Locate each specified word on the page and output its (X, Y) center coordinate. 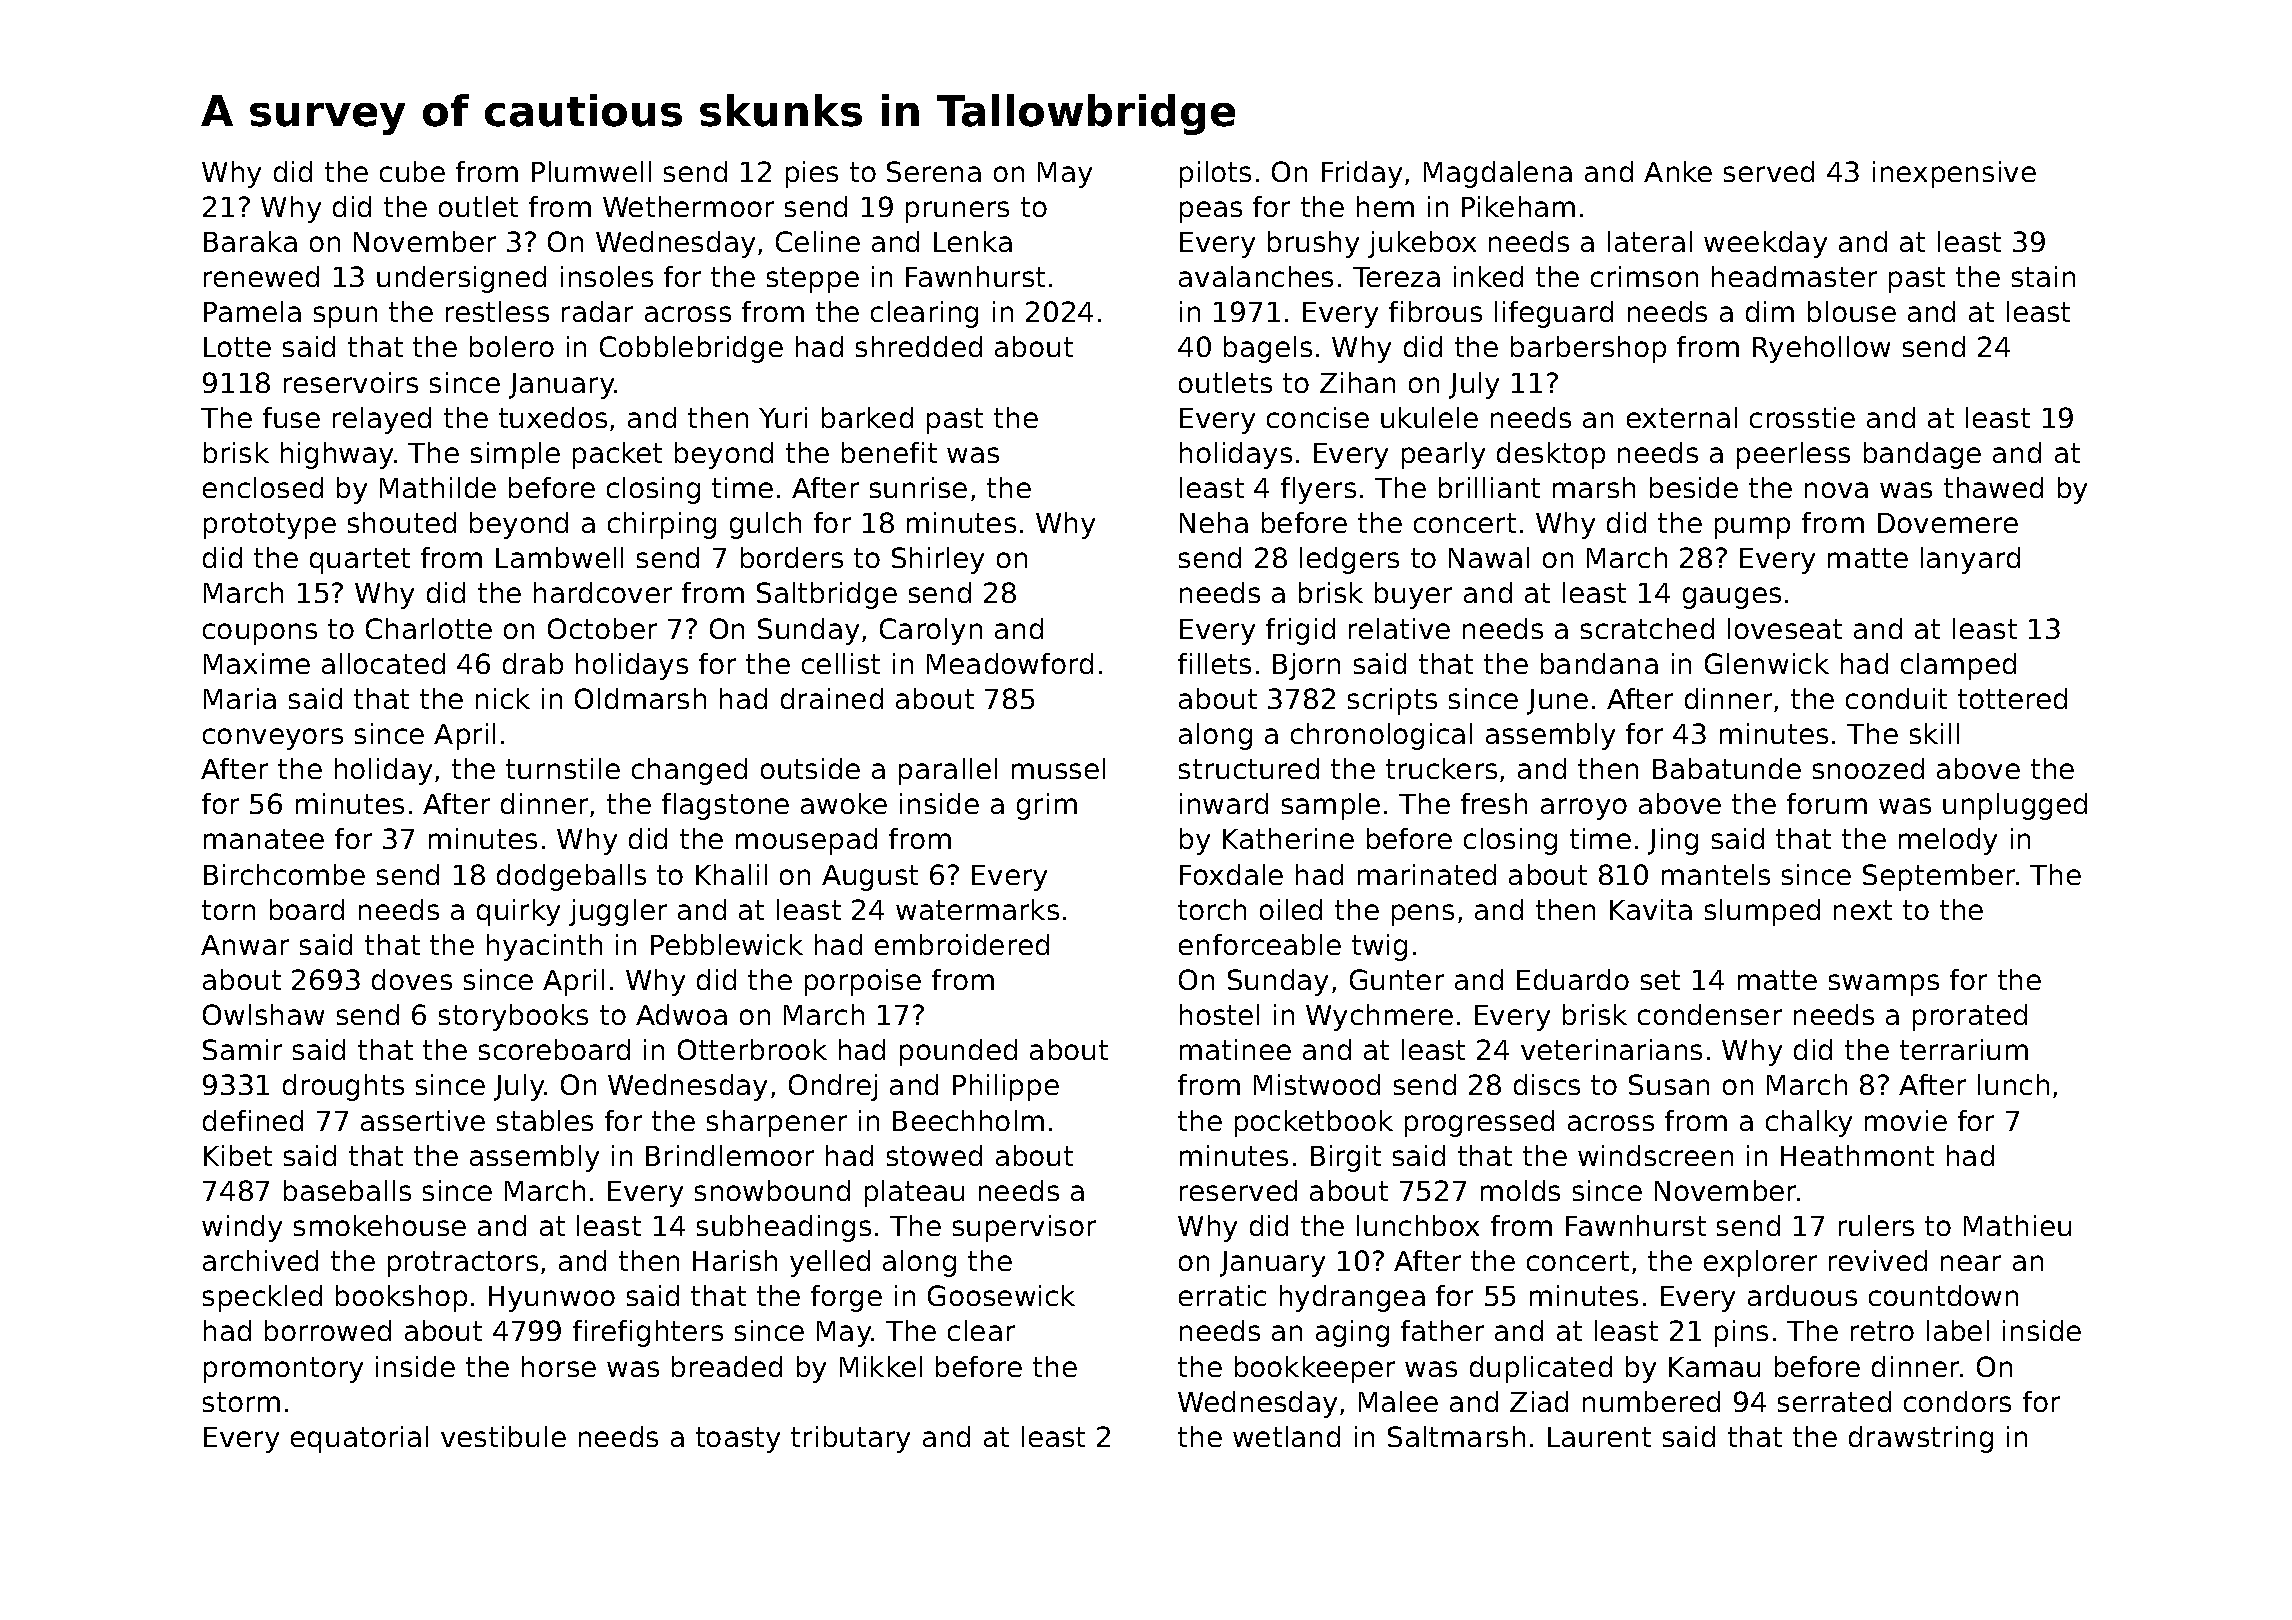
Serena (934, 171)
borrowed (328, 1330)
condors (1957, 1401)
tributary (850, 1439)
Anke (1678, 171)
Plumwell (591, 171)
